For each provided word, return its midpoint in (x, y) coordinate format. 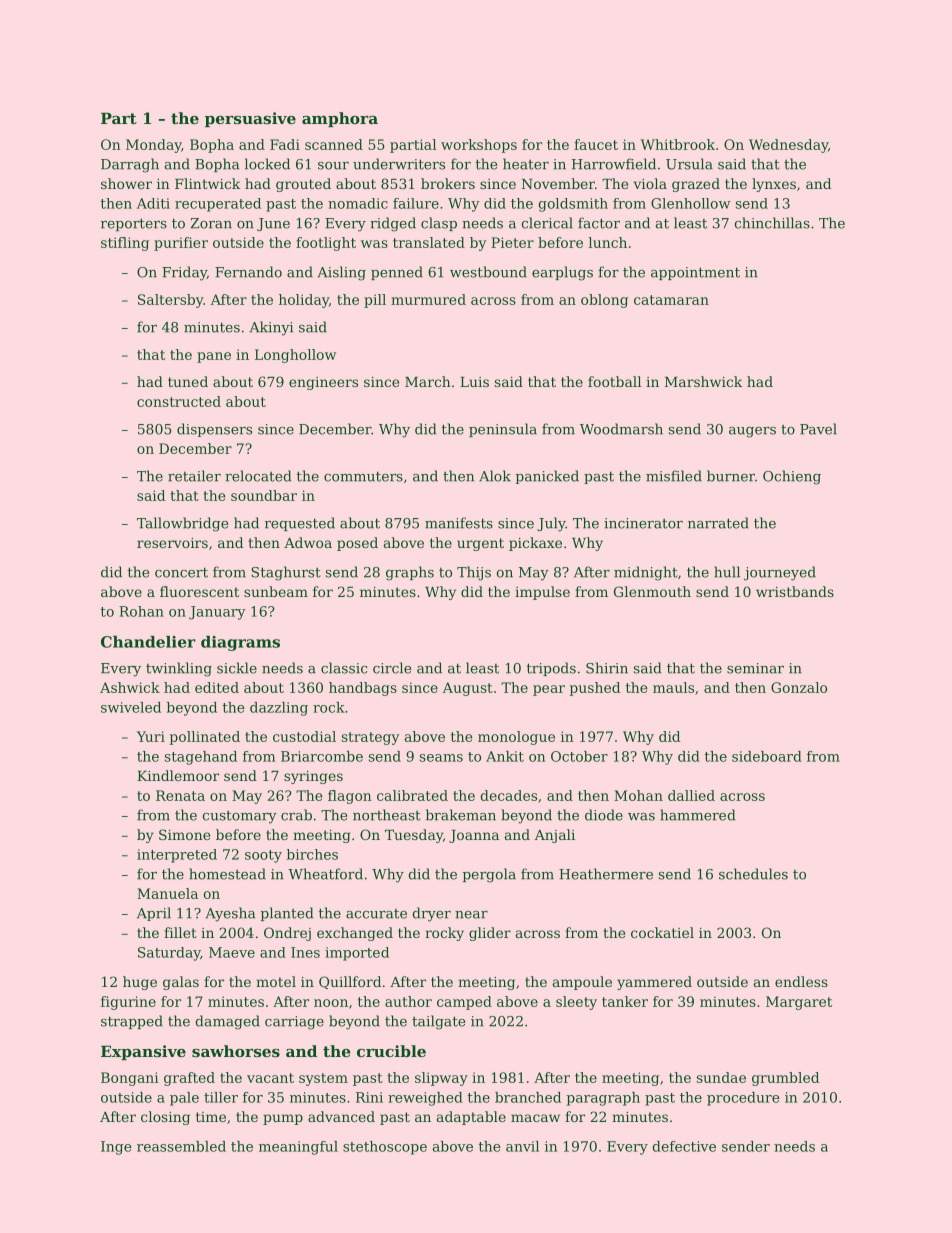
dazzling (279, 709)
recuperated (218, 205)
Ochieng (792, 477)
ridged (393, 224)
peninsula (503, 430)
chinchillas (772, 223)
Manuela (167, 893)
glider (490, 934)
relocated (258, 476)
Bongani (130, 1079)
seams (441, 758)
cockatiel (662, 932)
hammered (698, 815)
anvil (522, 1146)
